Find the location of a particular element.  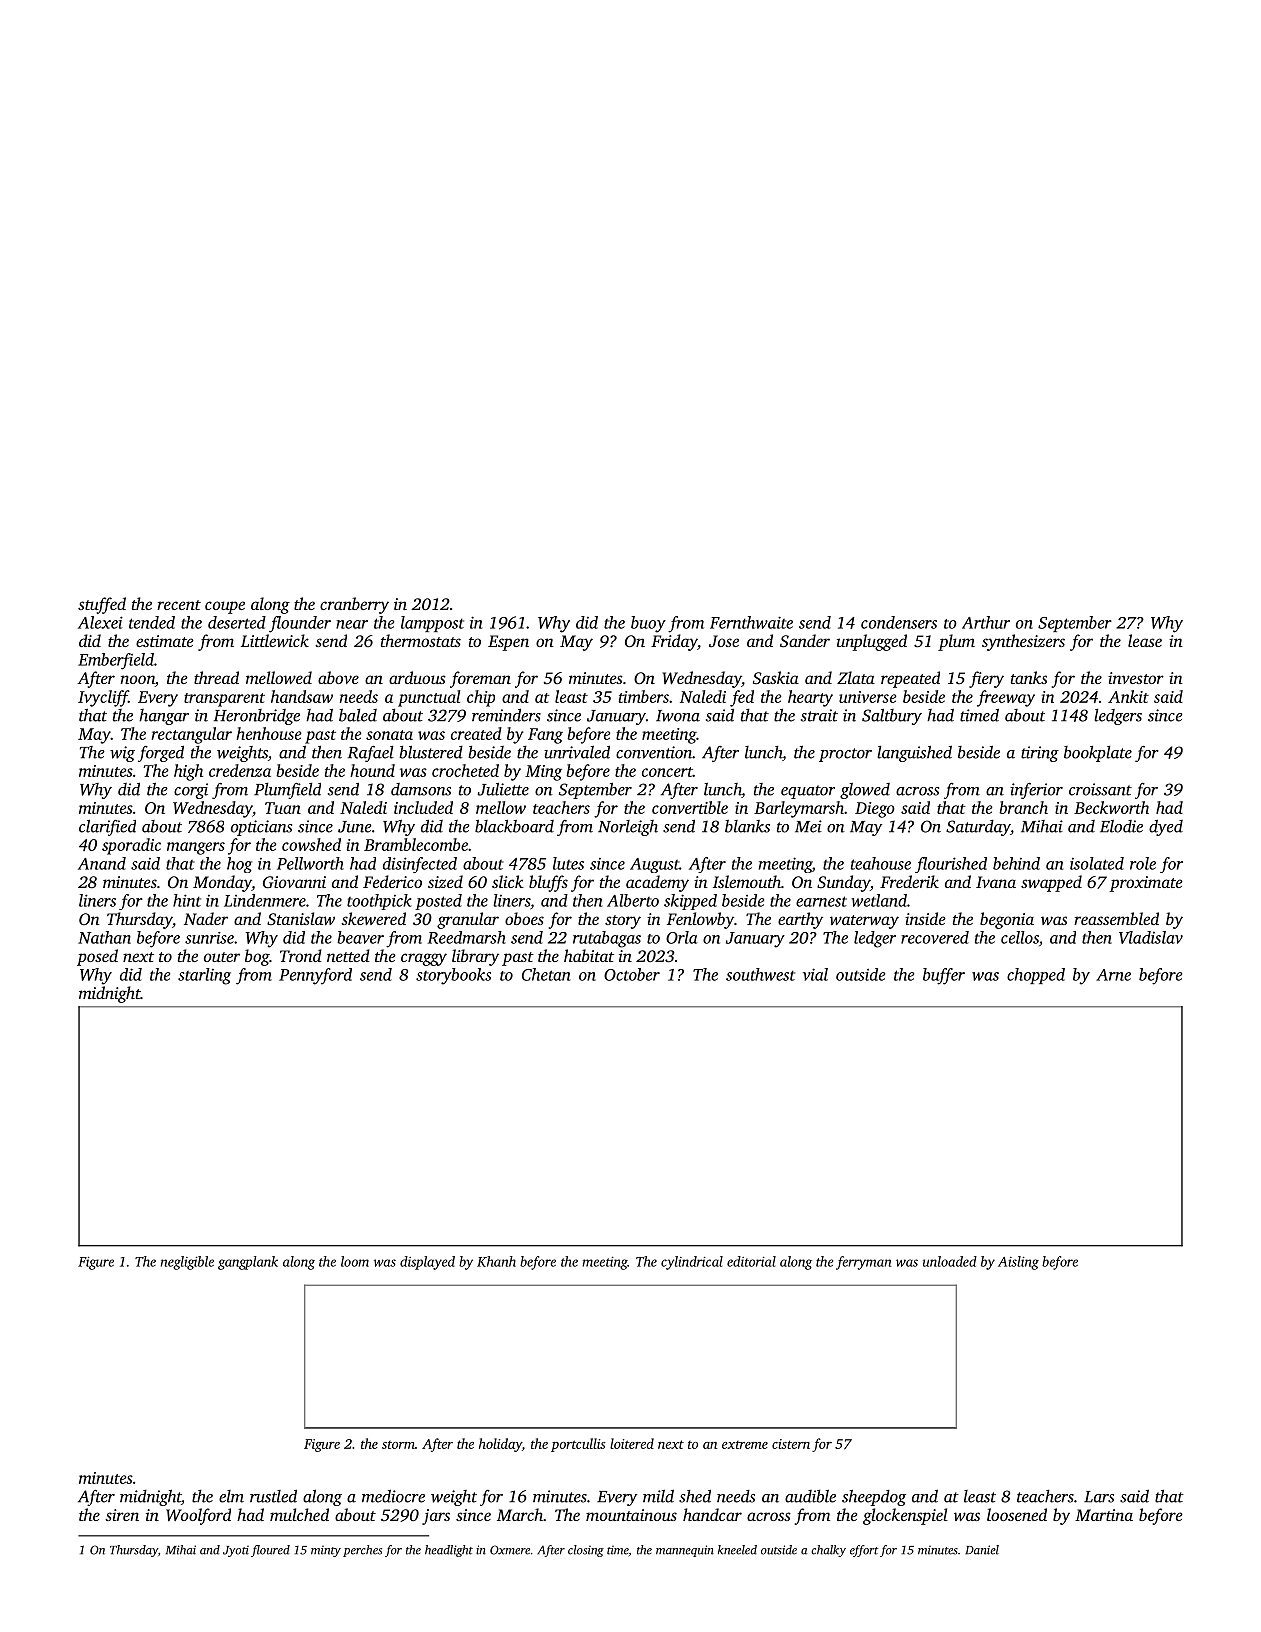

above is located at coordinates (338, 677).
